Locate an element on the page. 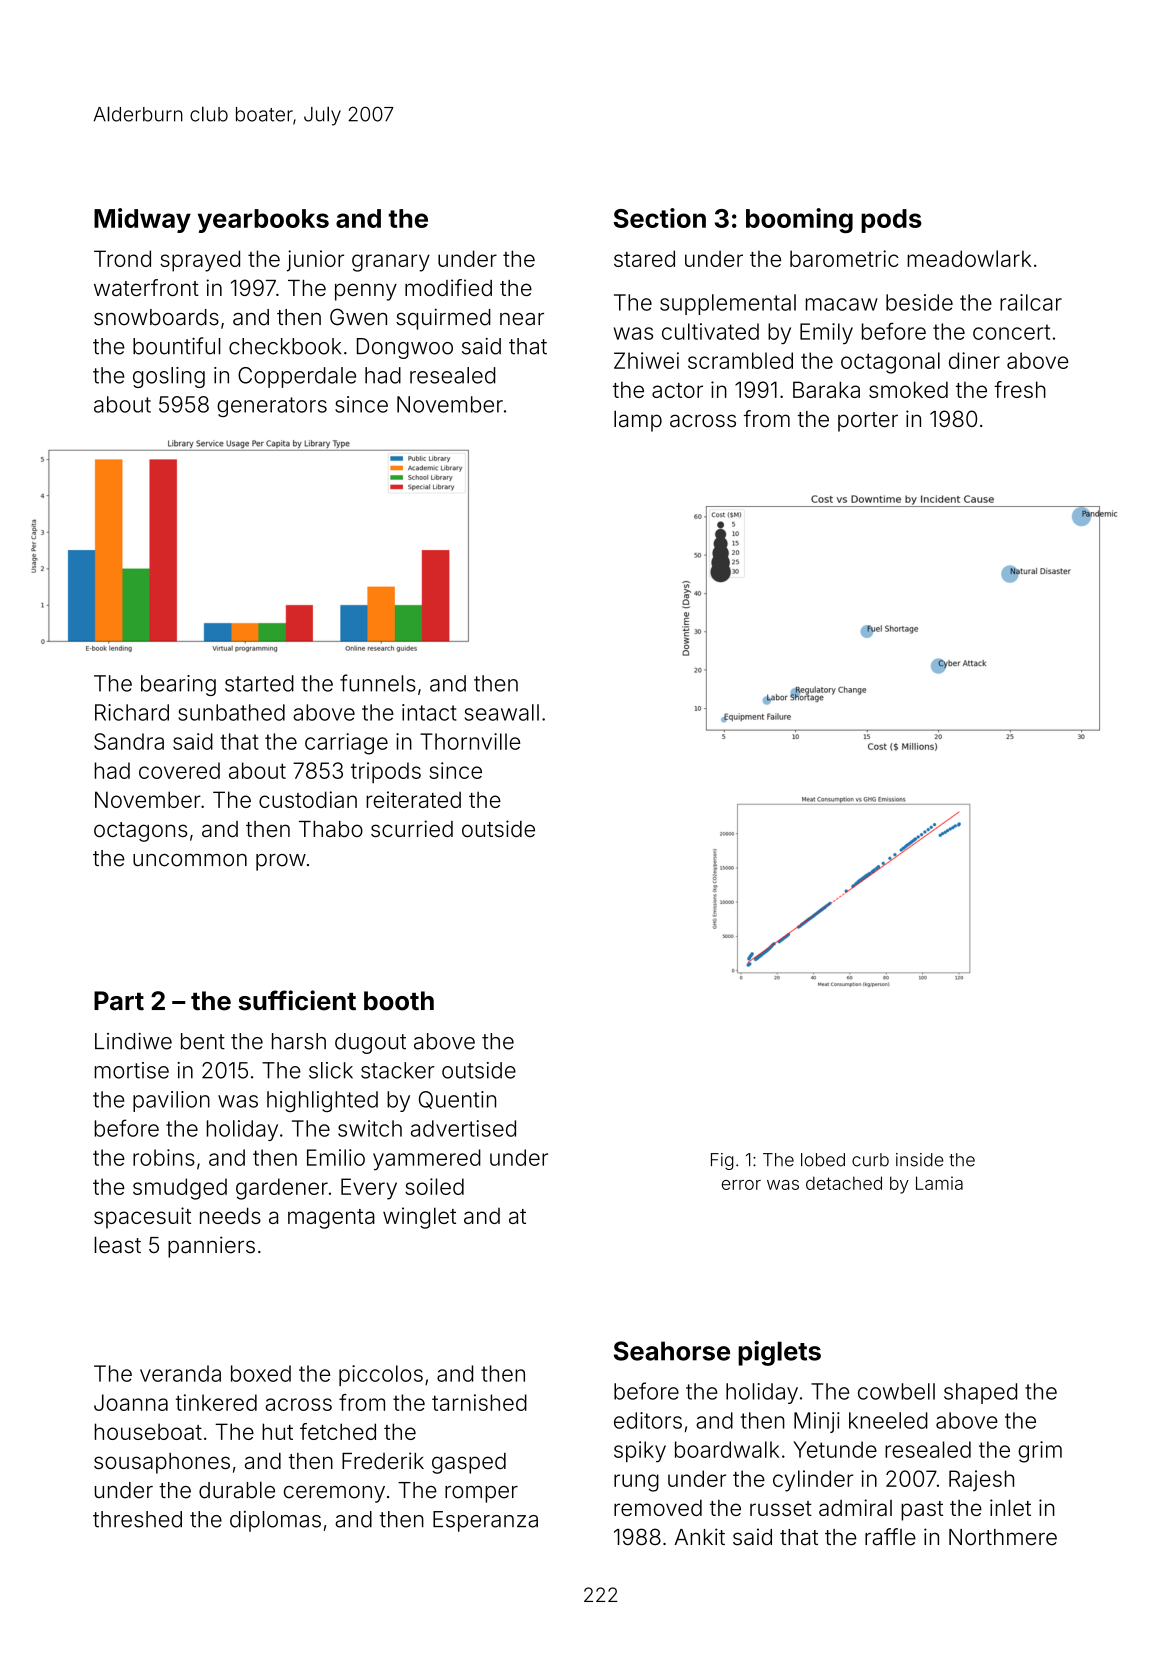 The height and width of the page is (1654, 1165). seawall is located at coordinates (502, 712).
